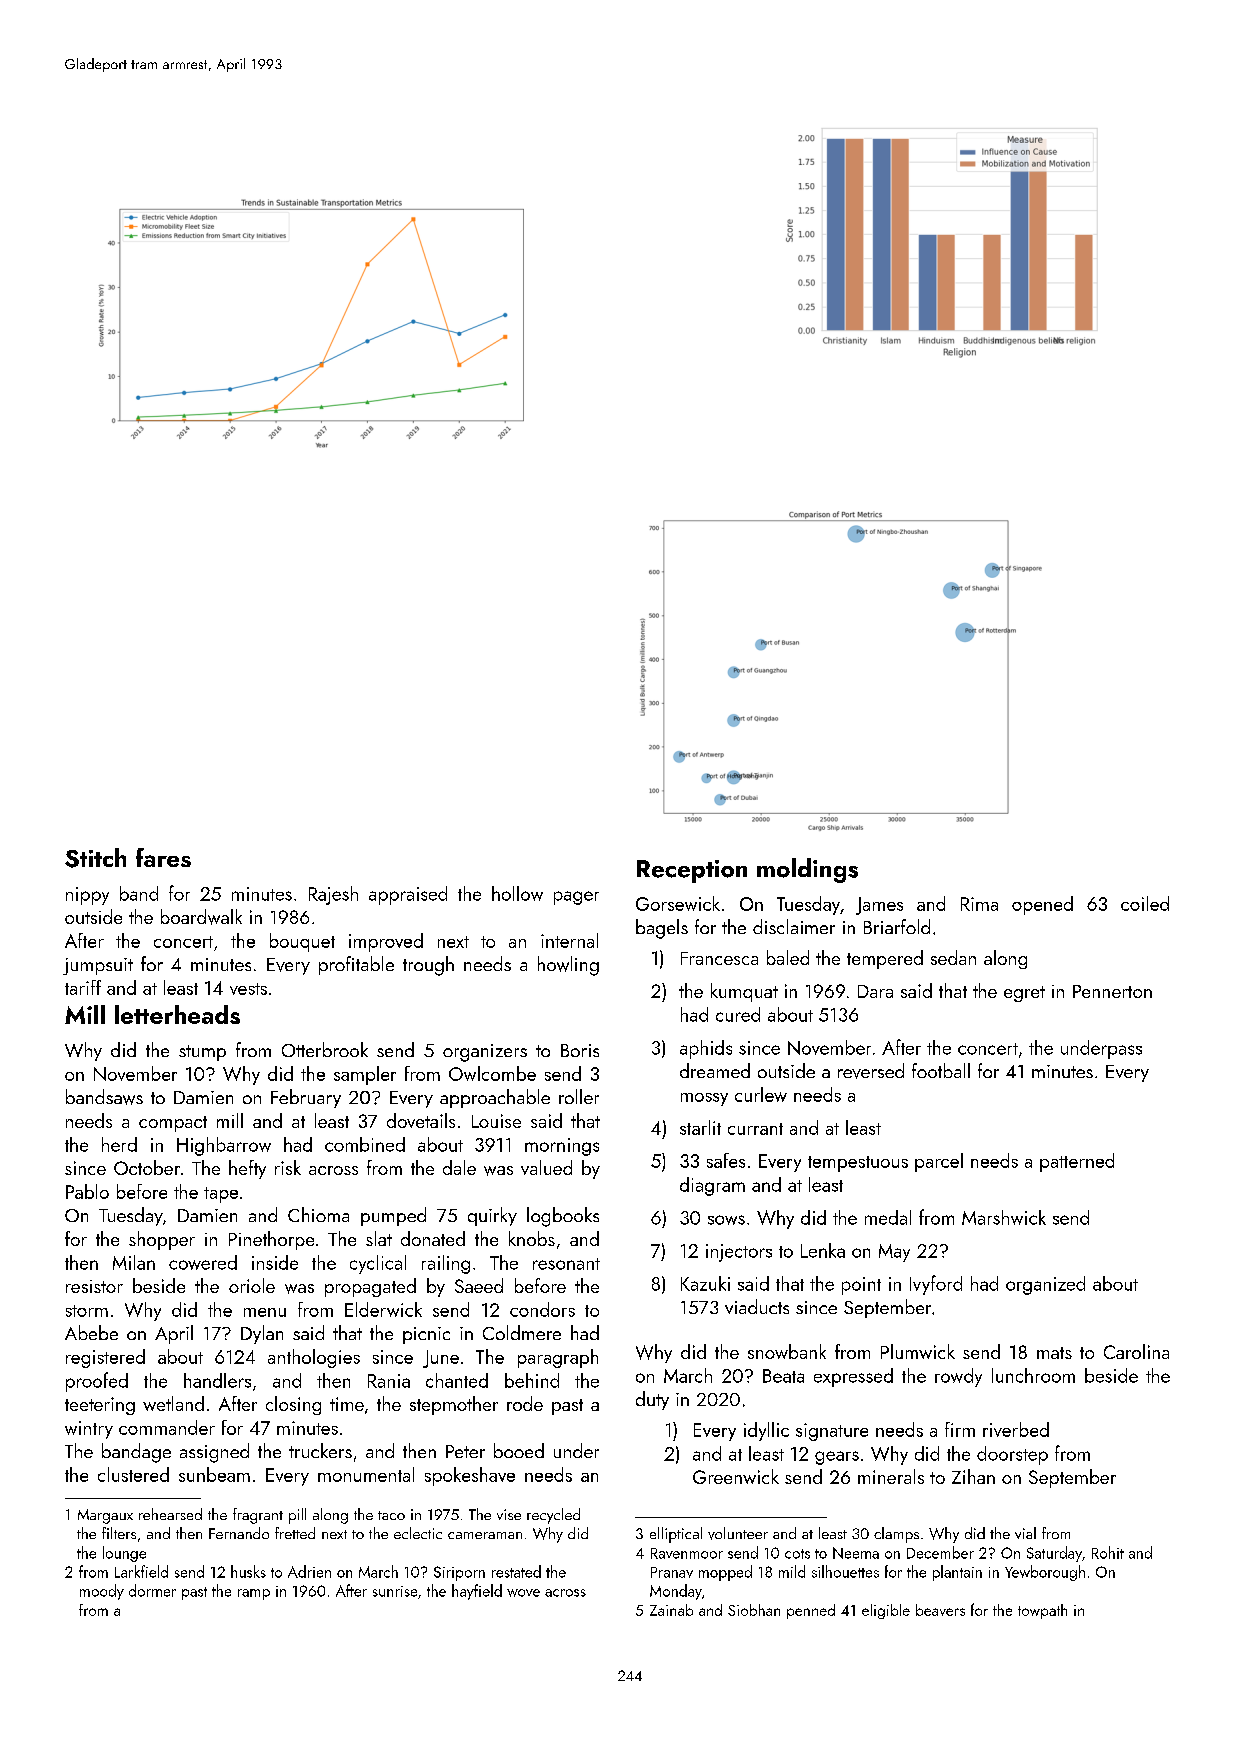 This screenshot has height=1746, width=1235. Describe the element at coordinates (692, 871) in the screenshot. I see `Reception` at that location.
